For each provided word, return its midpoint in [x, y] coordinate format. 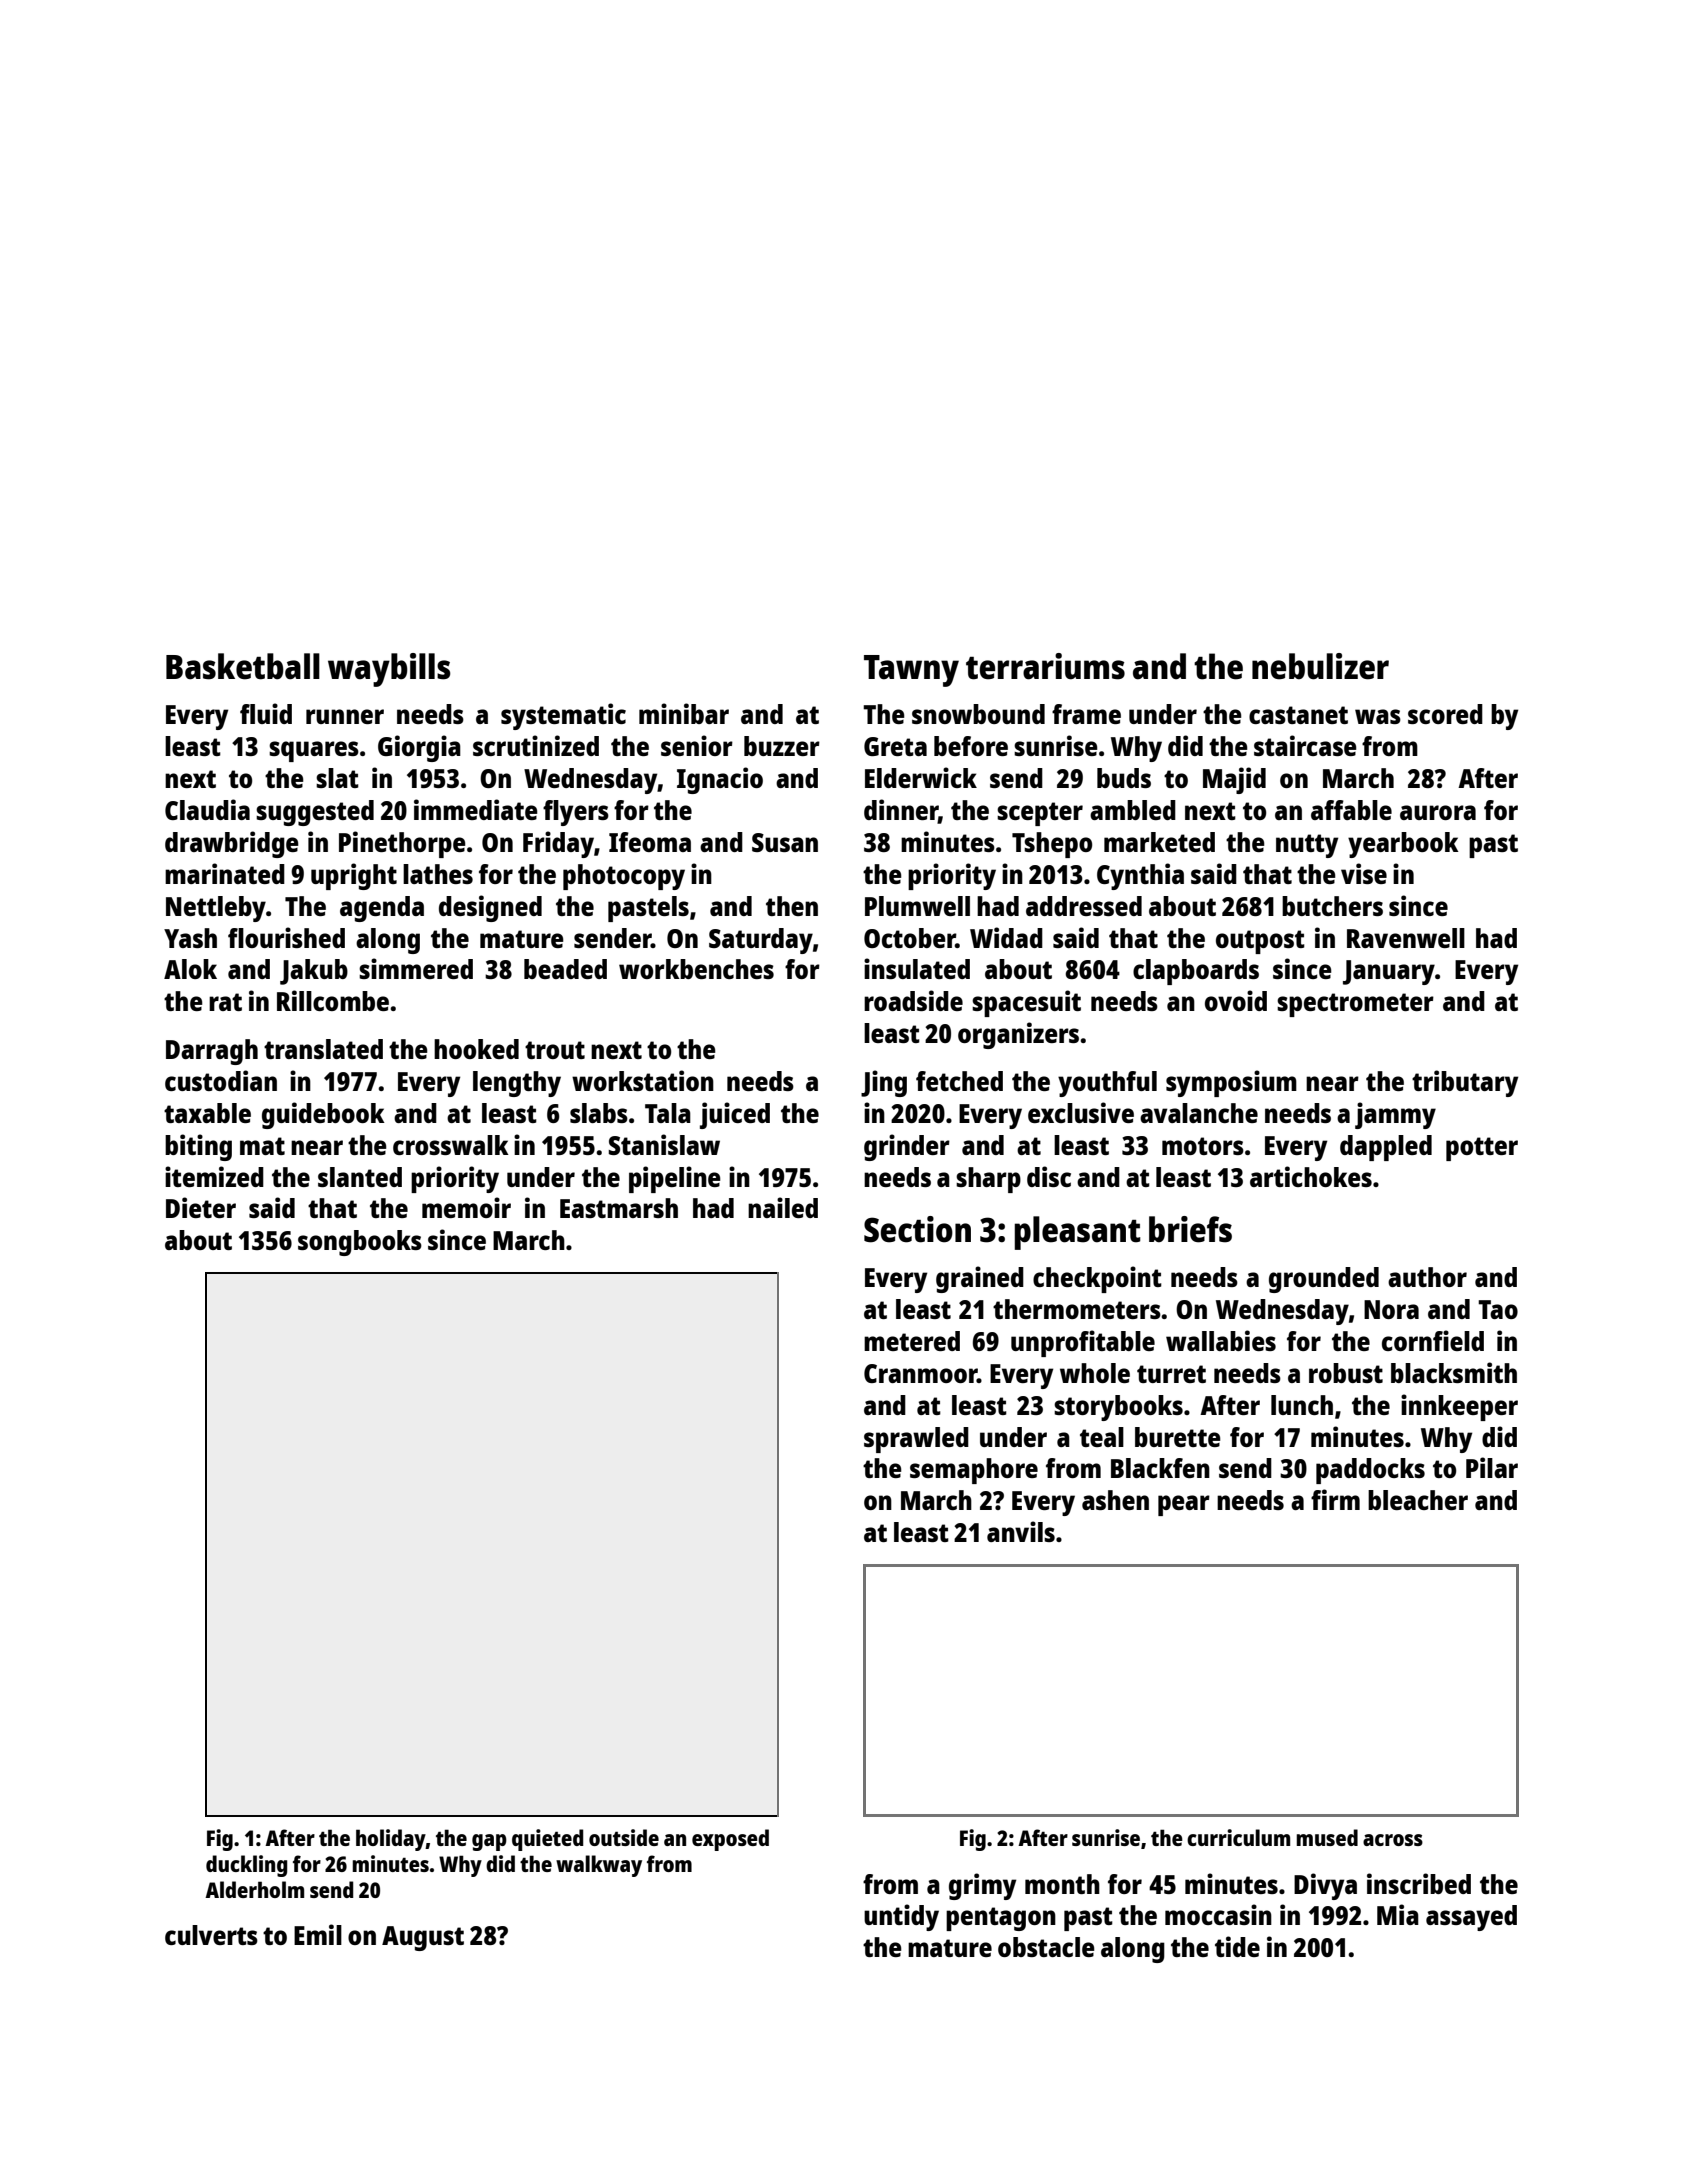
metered [912, 1341]
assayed [1471, 1918]
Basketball [243, 666]
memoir [466, 1207]
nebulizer [1320, 666]
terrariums [1045, 666]
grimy [982, 1886]
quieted [547, 1840]
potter [1482, 1149]
